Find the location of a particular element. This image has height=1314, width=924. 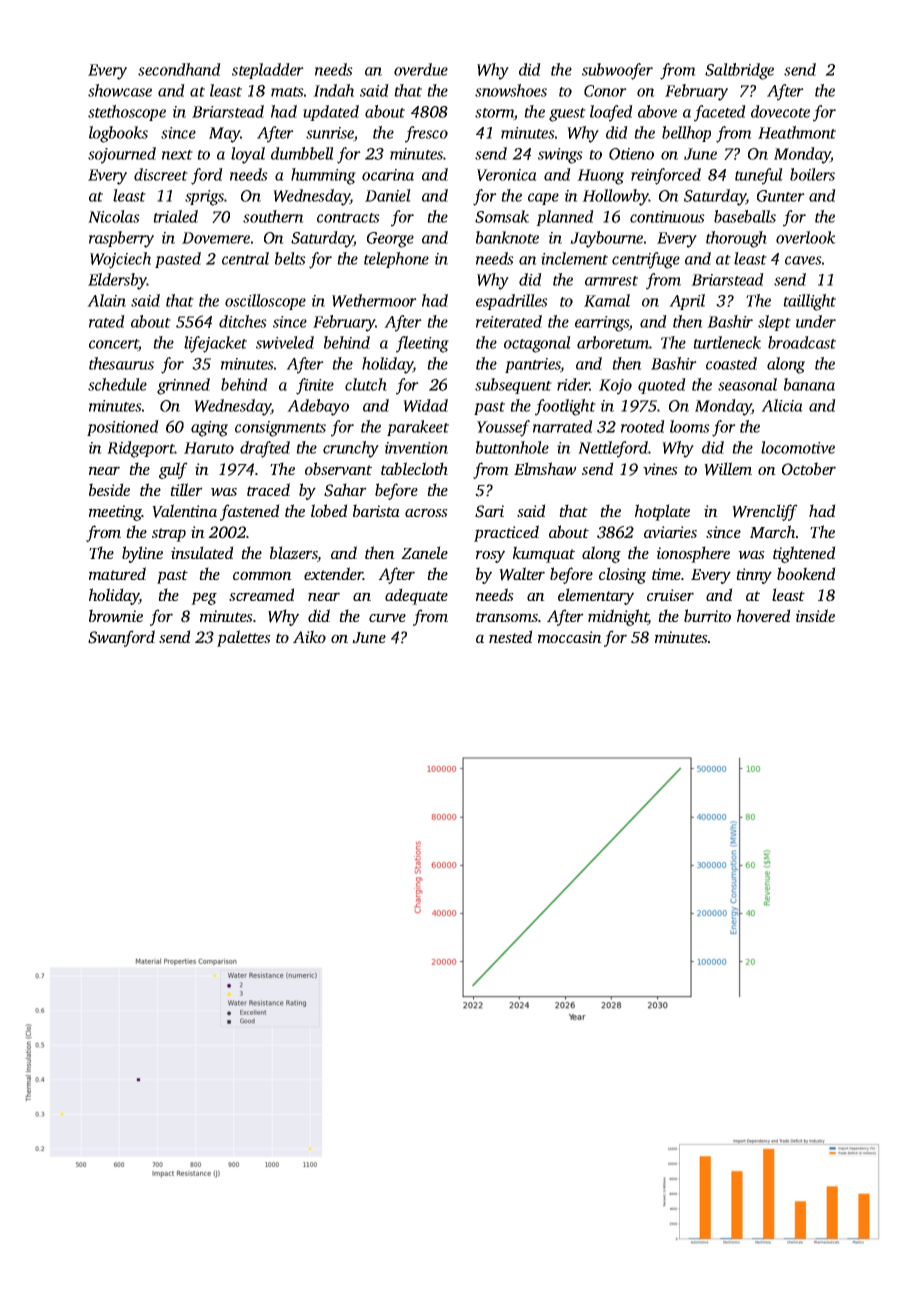

subwoofer is located at coordinates (617, 71).
